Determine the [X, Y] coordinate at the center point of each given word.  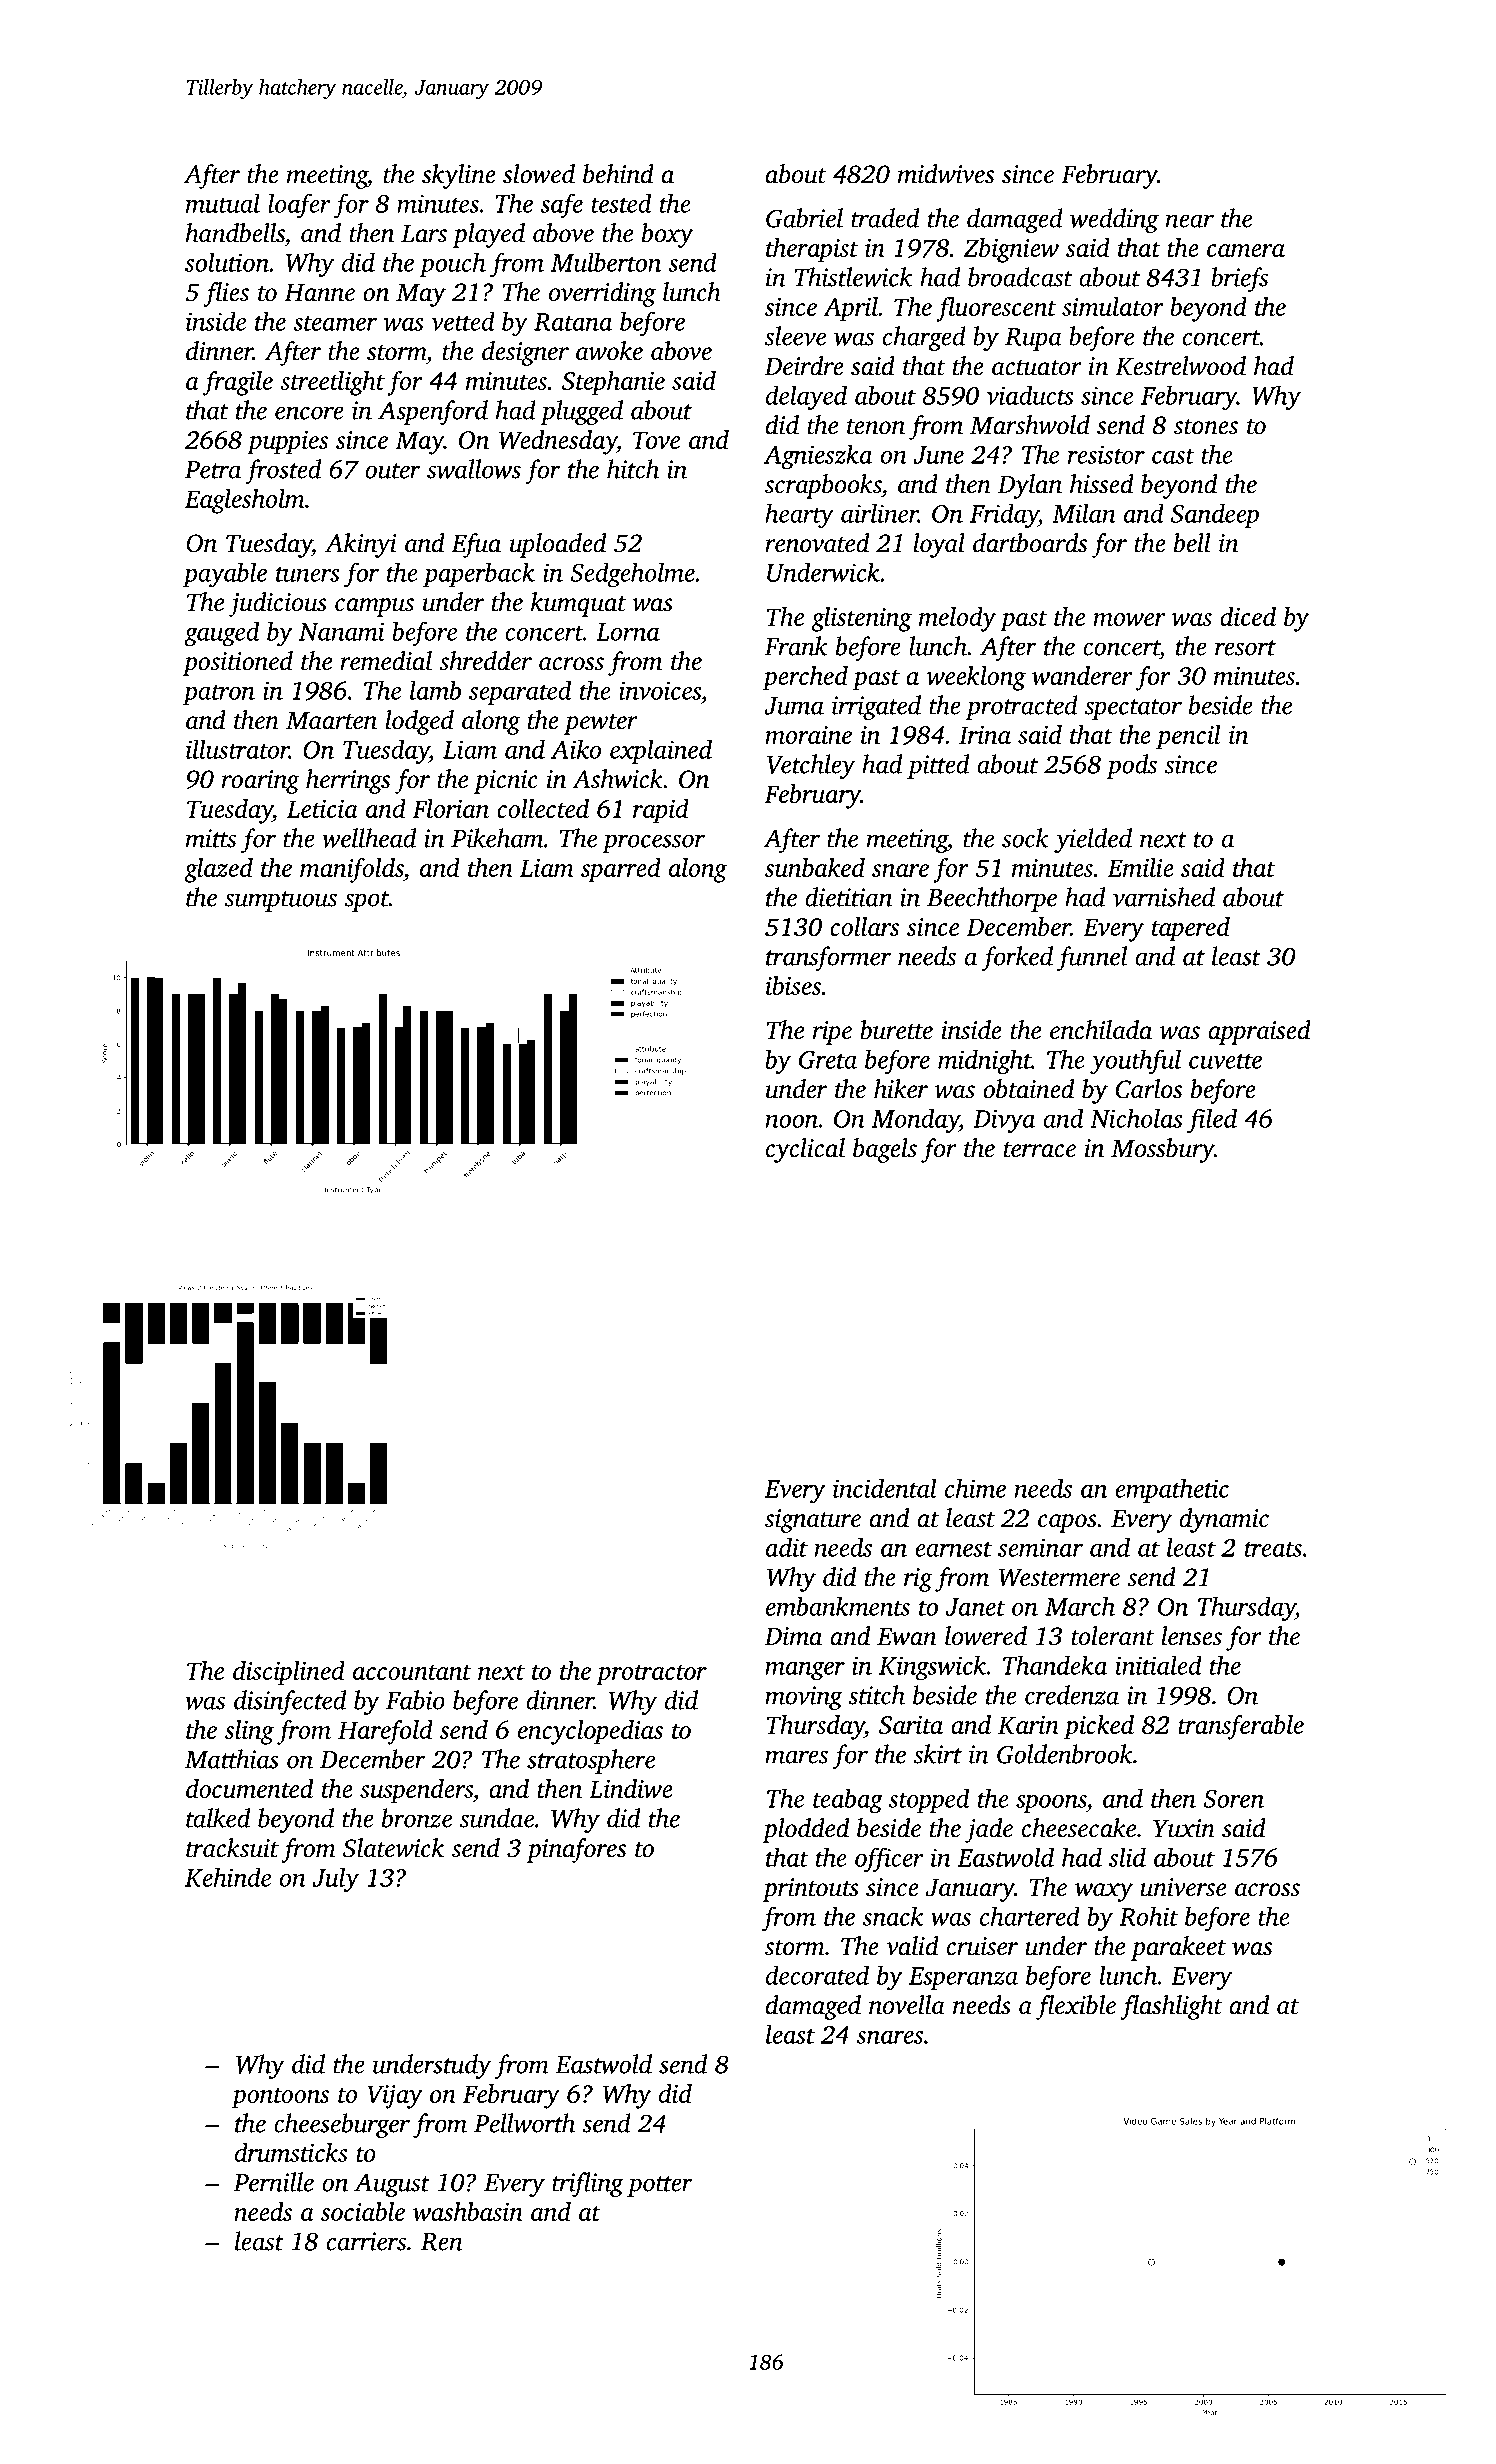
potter [660, 2186]
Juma [794, 706]
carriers [366, 2241]
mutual [223, 203]
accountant [412, 1672]
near [1189, 221]
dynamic [1224, 1520]
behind [618, 174]
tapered [1191, 929]
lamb [435, 690]
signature [813, 1521]
